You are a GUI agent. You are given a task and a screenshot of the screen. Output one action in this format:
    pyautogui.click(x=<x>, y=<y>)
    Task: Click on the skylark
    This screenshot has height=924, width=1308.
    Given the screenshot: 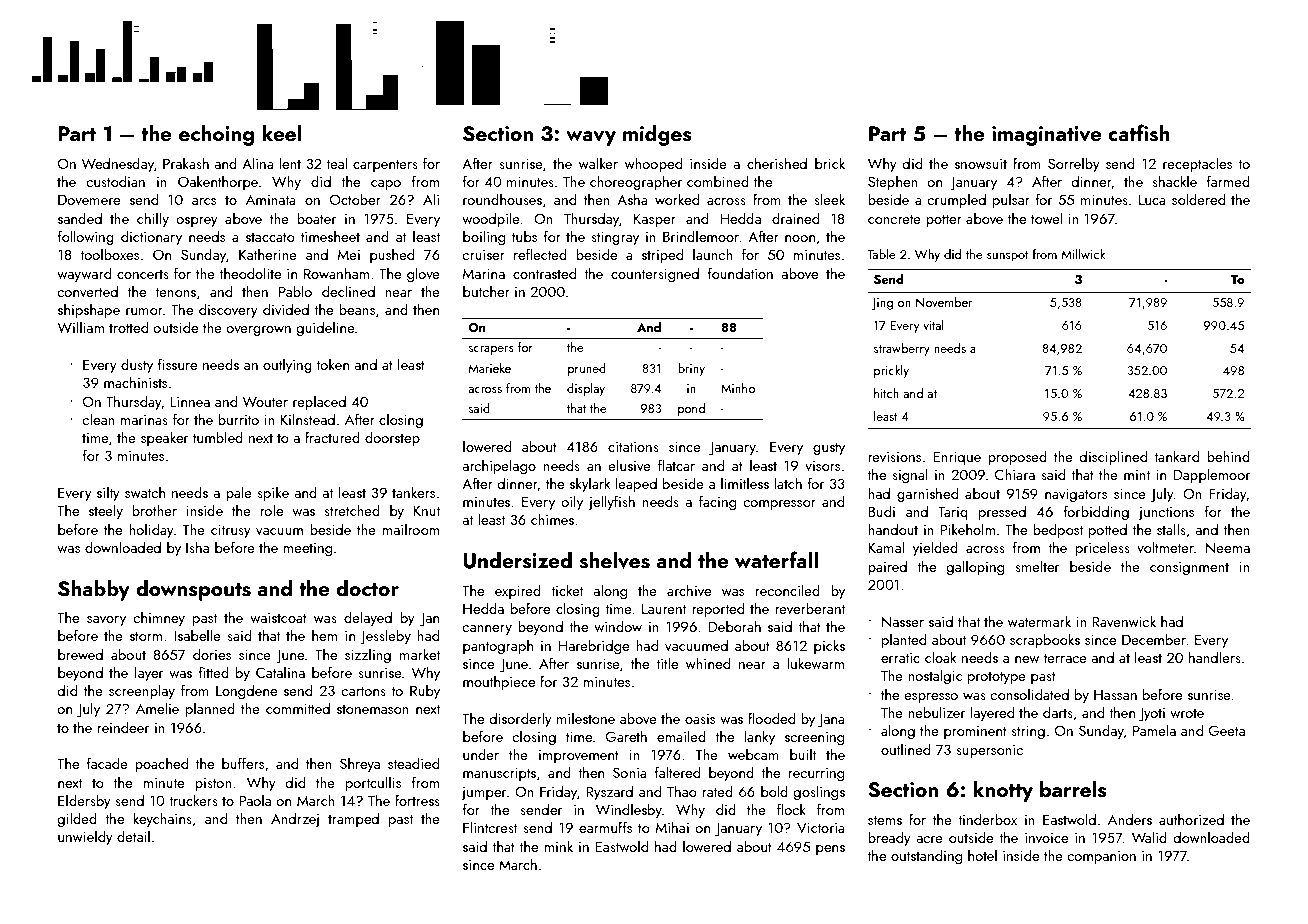 What is the action you would take?
    pyautogui.click(x=590, y=484)
